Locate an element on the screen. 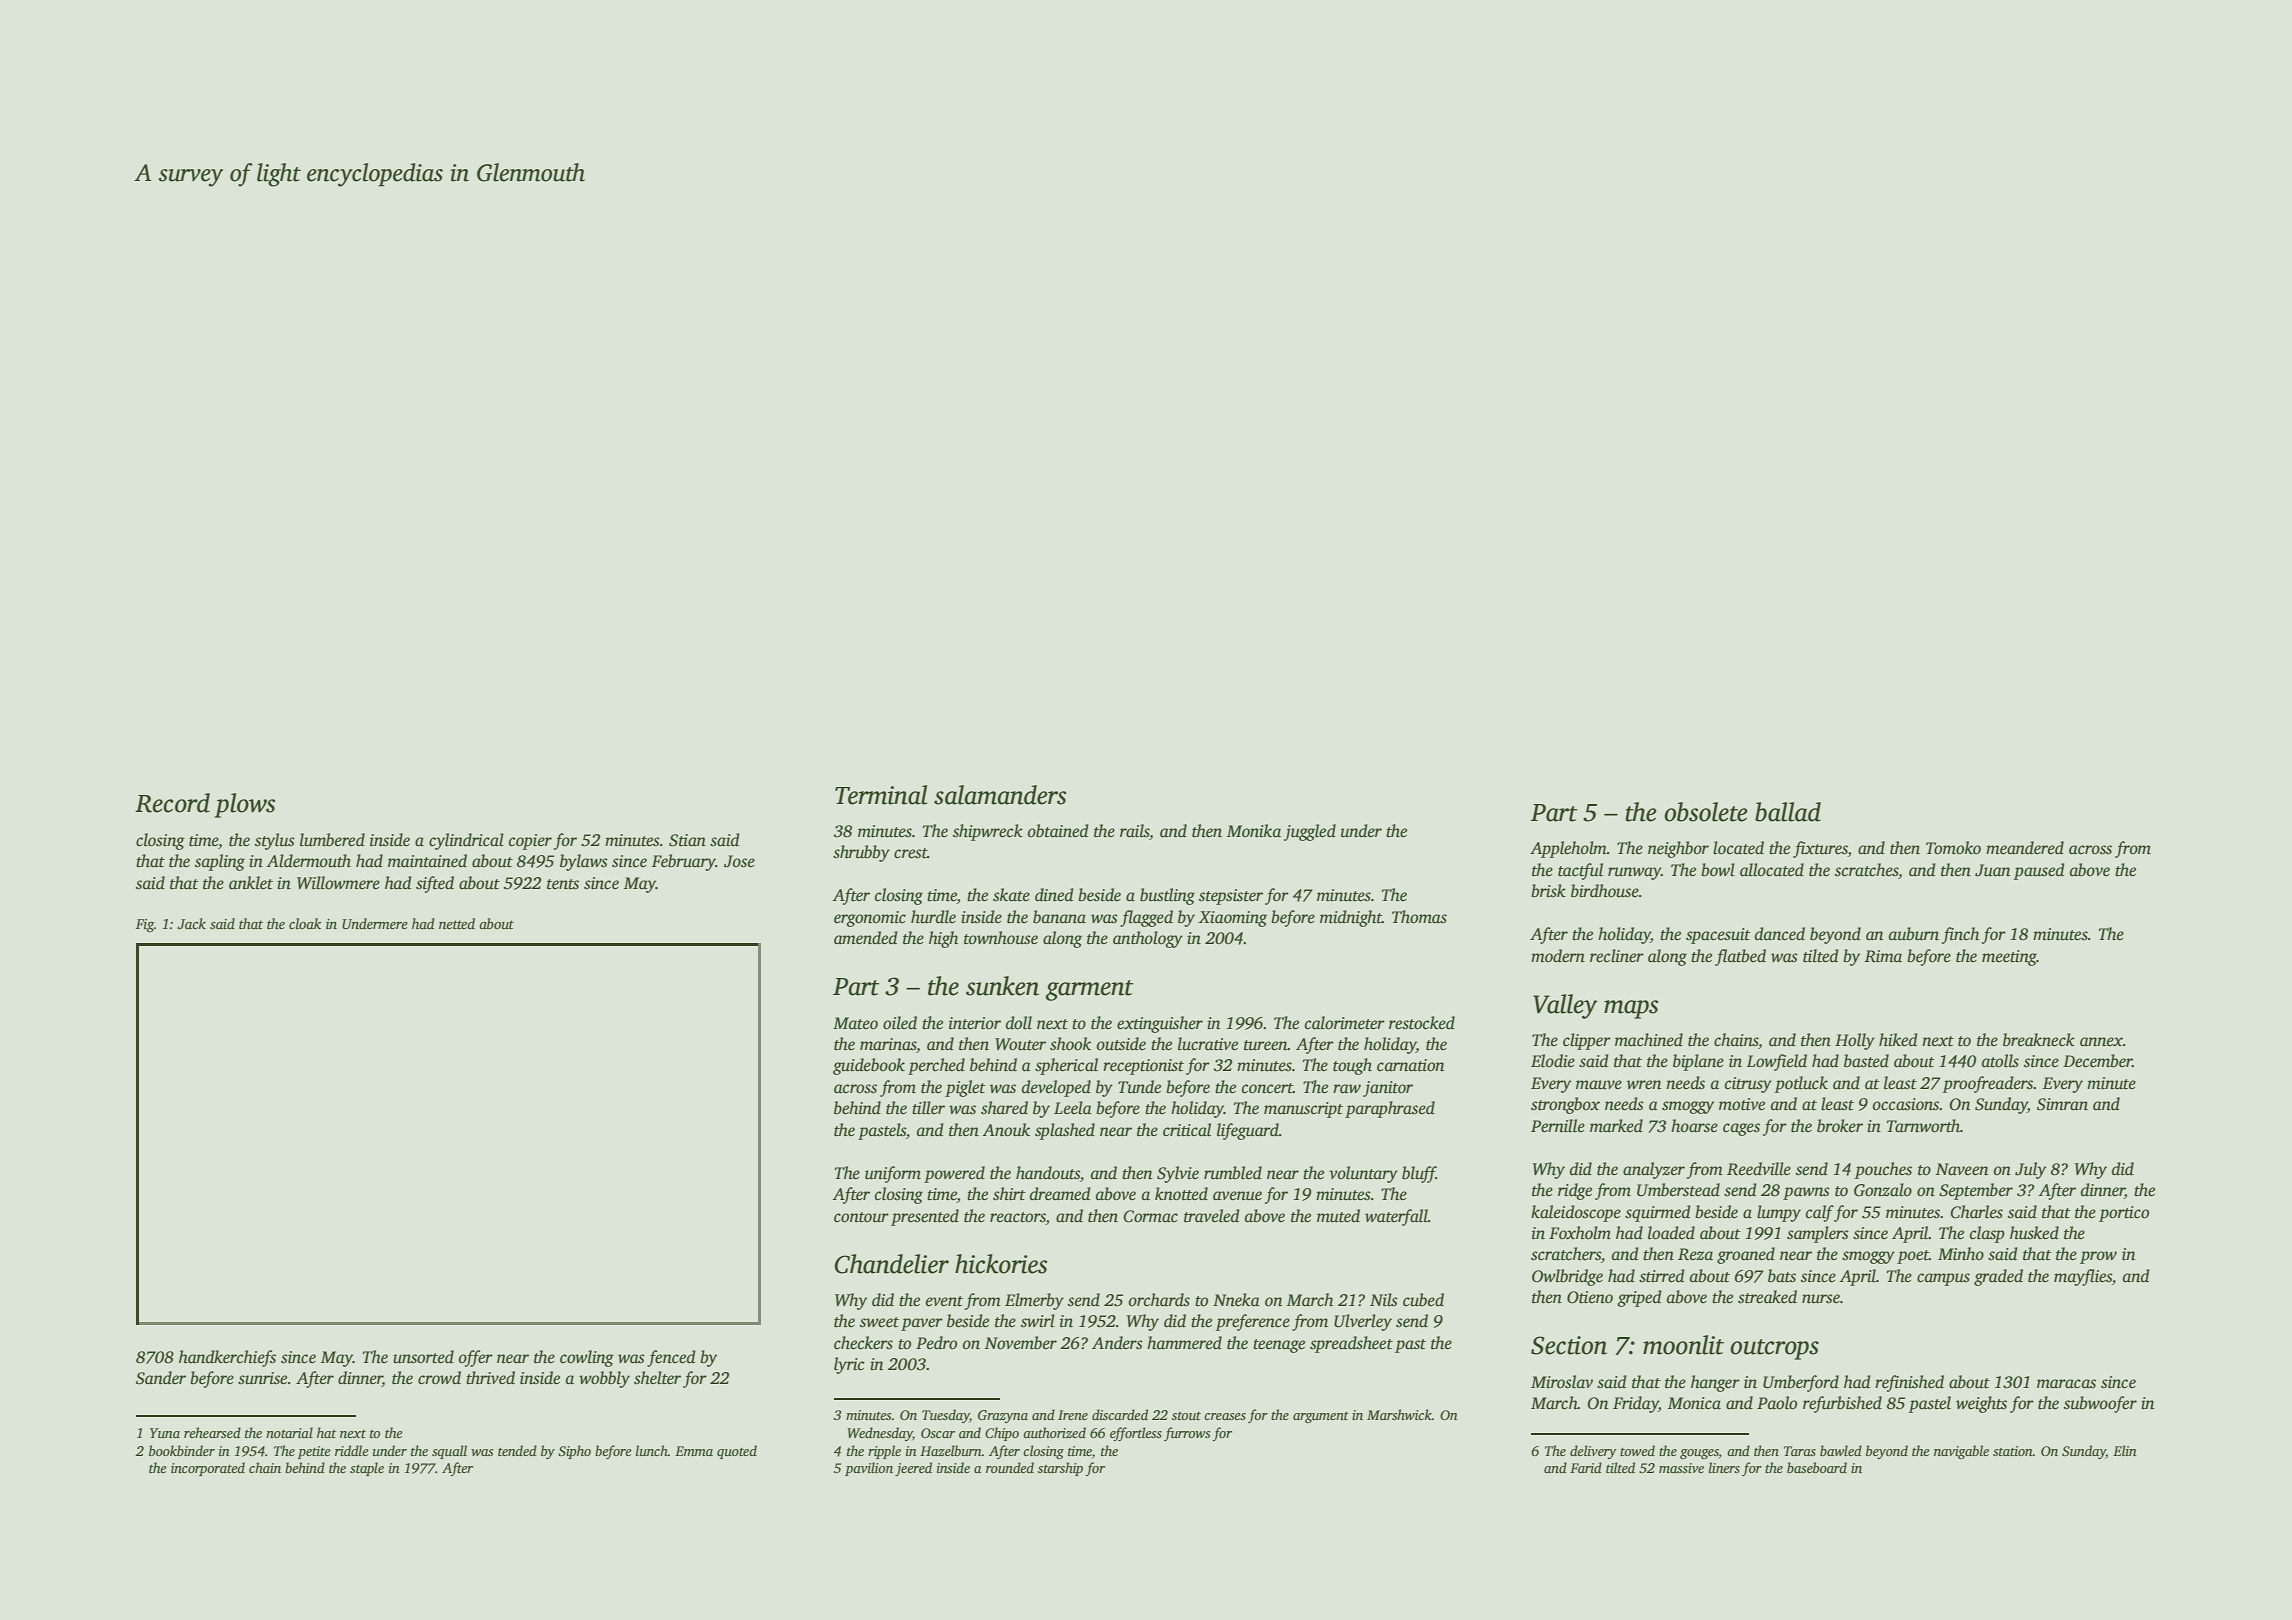 The width and height of the screenshot is (2292, 1620). starship is located at coordinates (1060, 1469).
